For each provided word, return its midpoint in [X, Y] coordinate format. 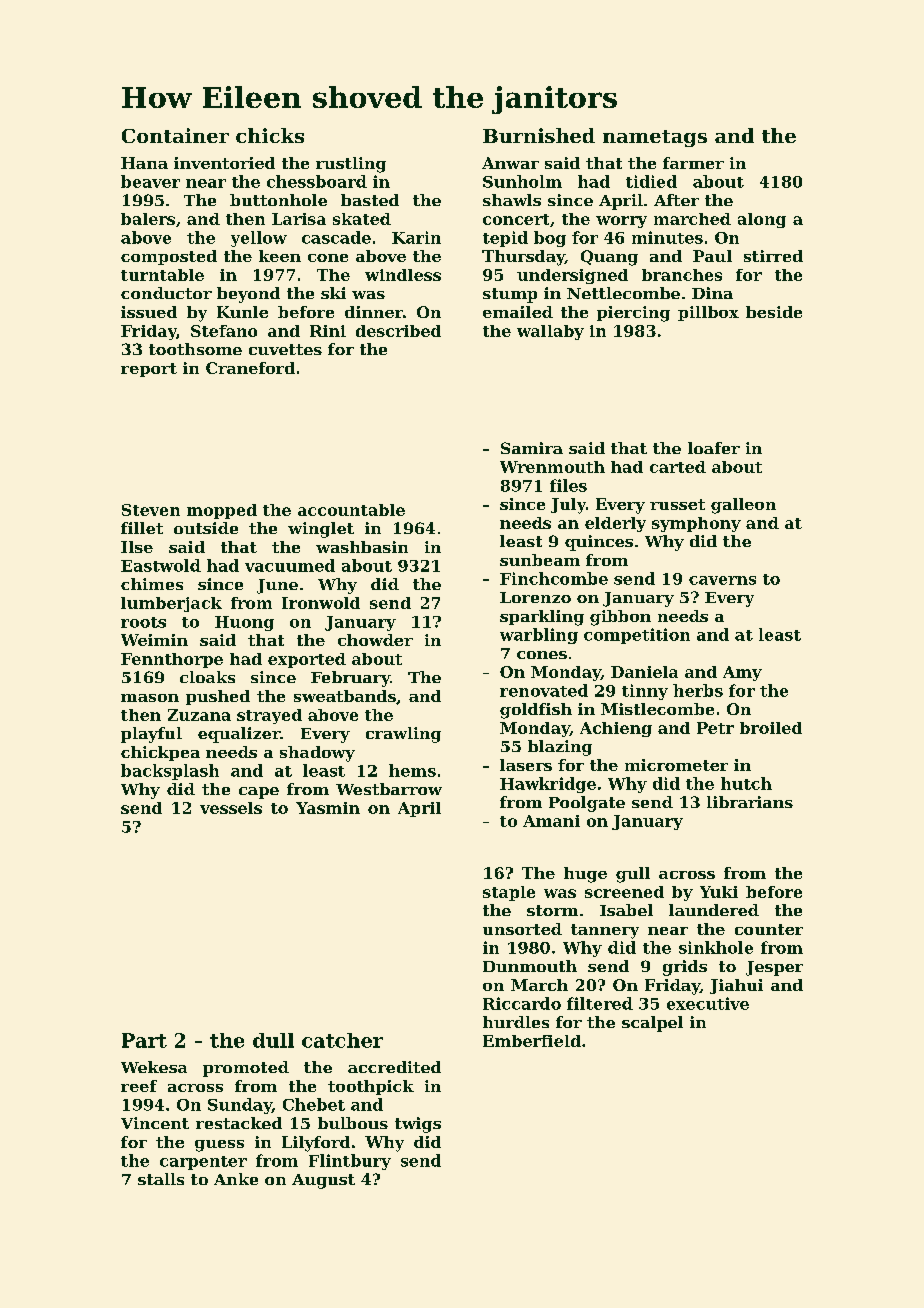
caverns [722, 580]
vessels [231, 808]
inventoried [224, 163]
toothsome [195, 349]
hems [412, 770]
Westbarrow [389, 789]
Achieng [616, 729]
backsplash [170, 772]
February [350, 679]
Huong [244, 623]
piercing [633, 314]
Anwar [510, 163]
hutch [746, 783]
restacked [239, 1123]
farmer [693, 163]
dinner [374, 312]
